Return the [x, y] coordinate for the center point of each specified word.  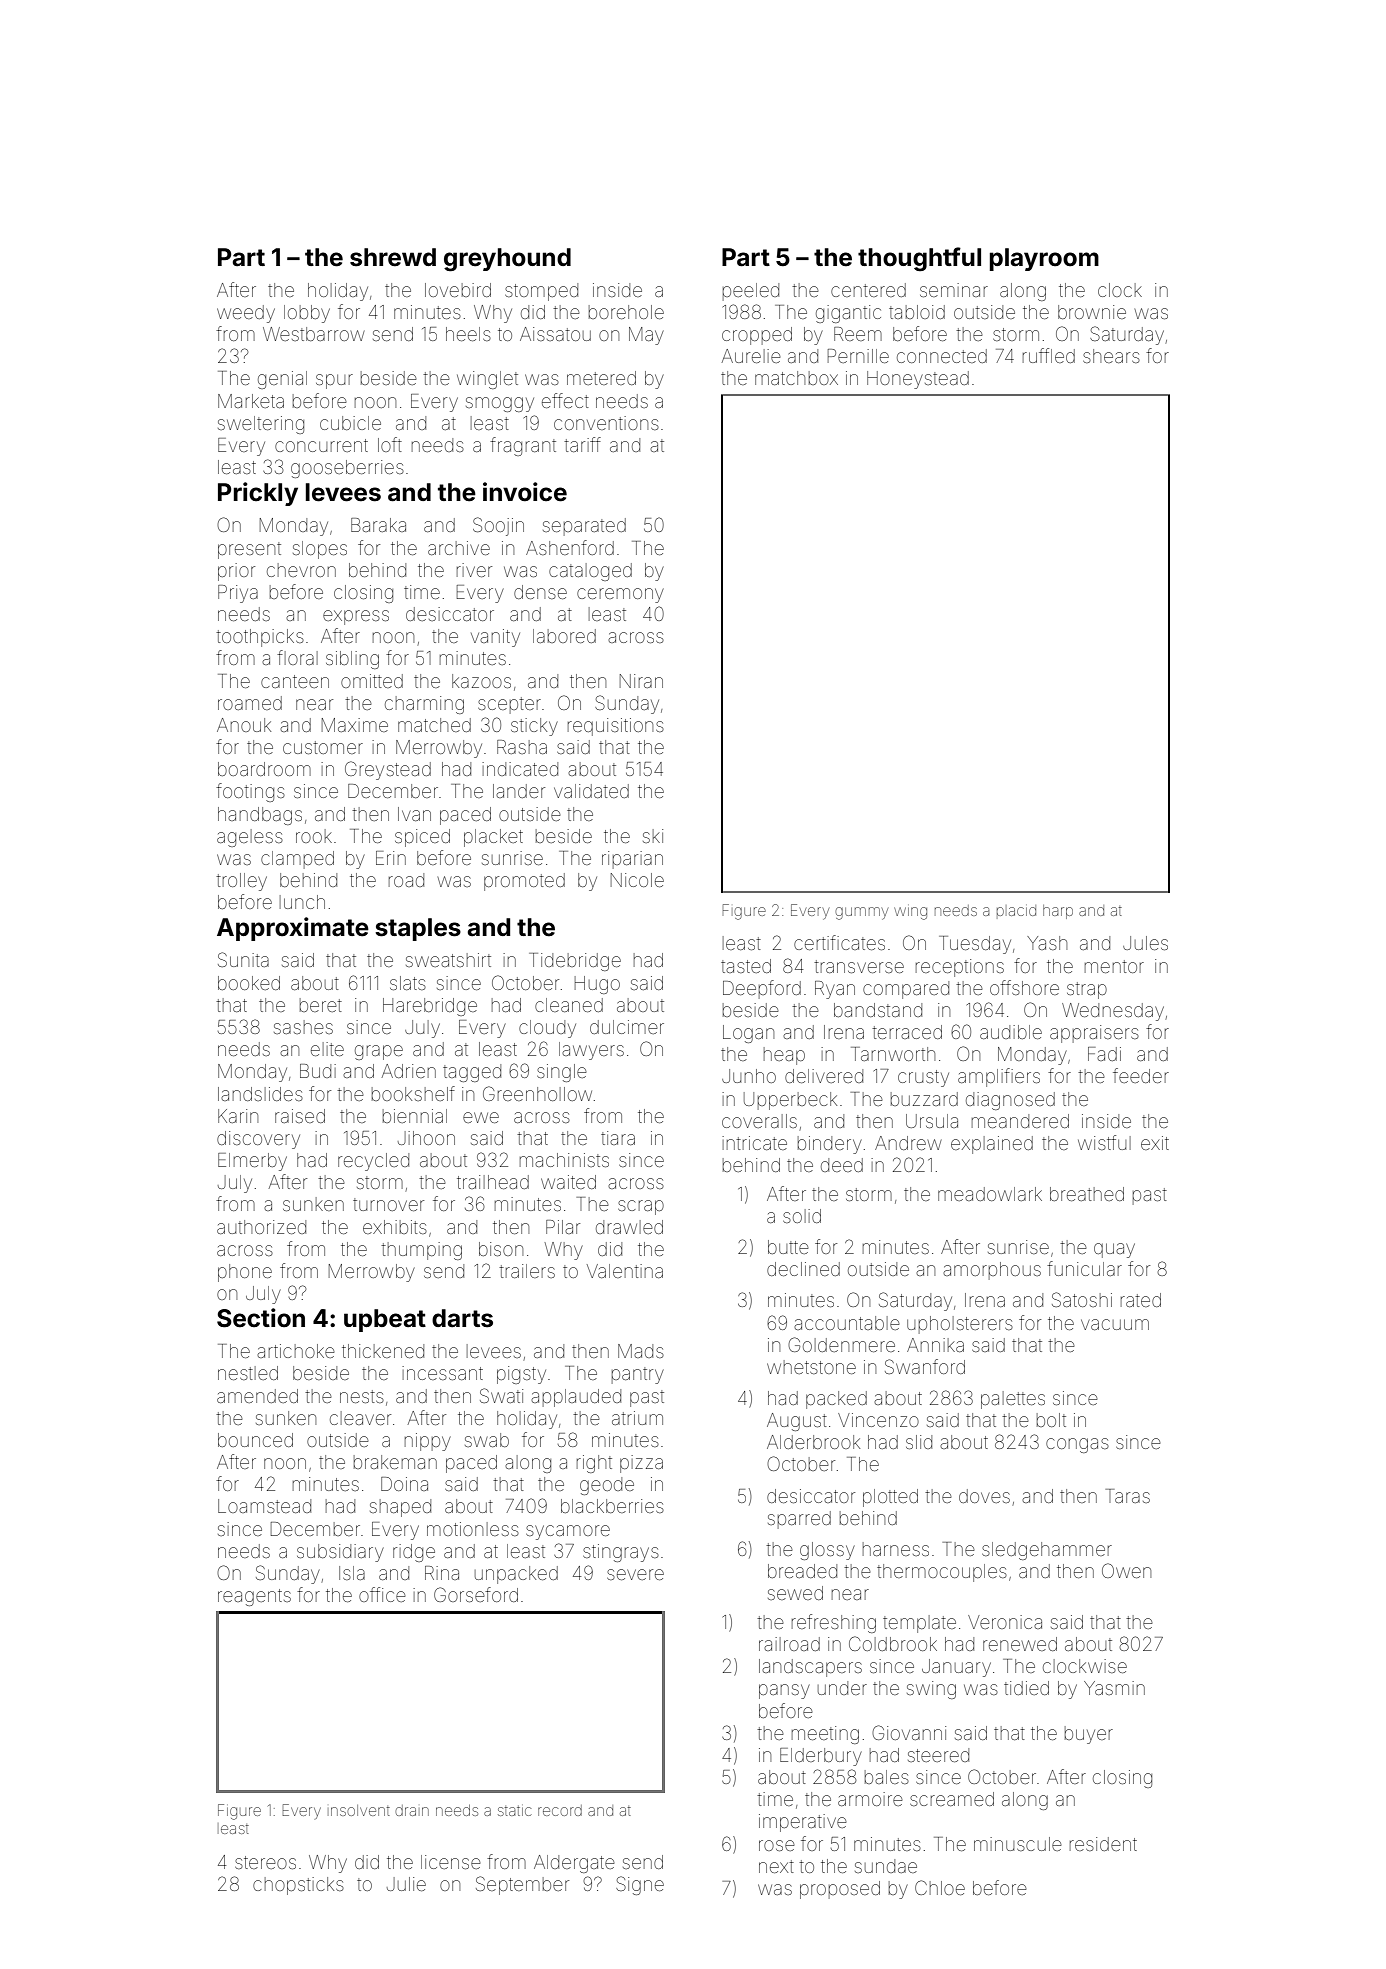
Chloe [940, 1887]
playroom [1044, 259]
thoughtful [919, 259]
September [522, 1885]
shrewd [393, 257]
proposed [840, 1890]
